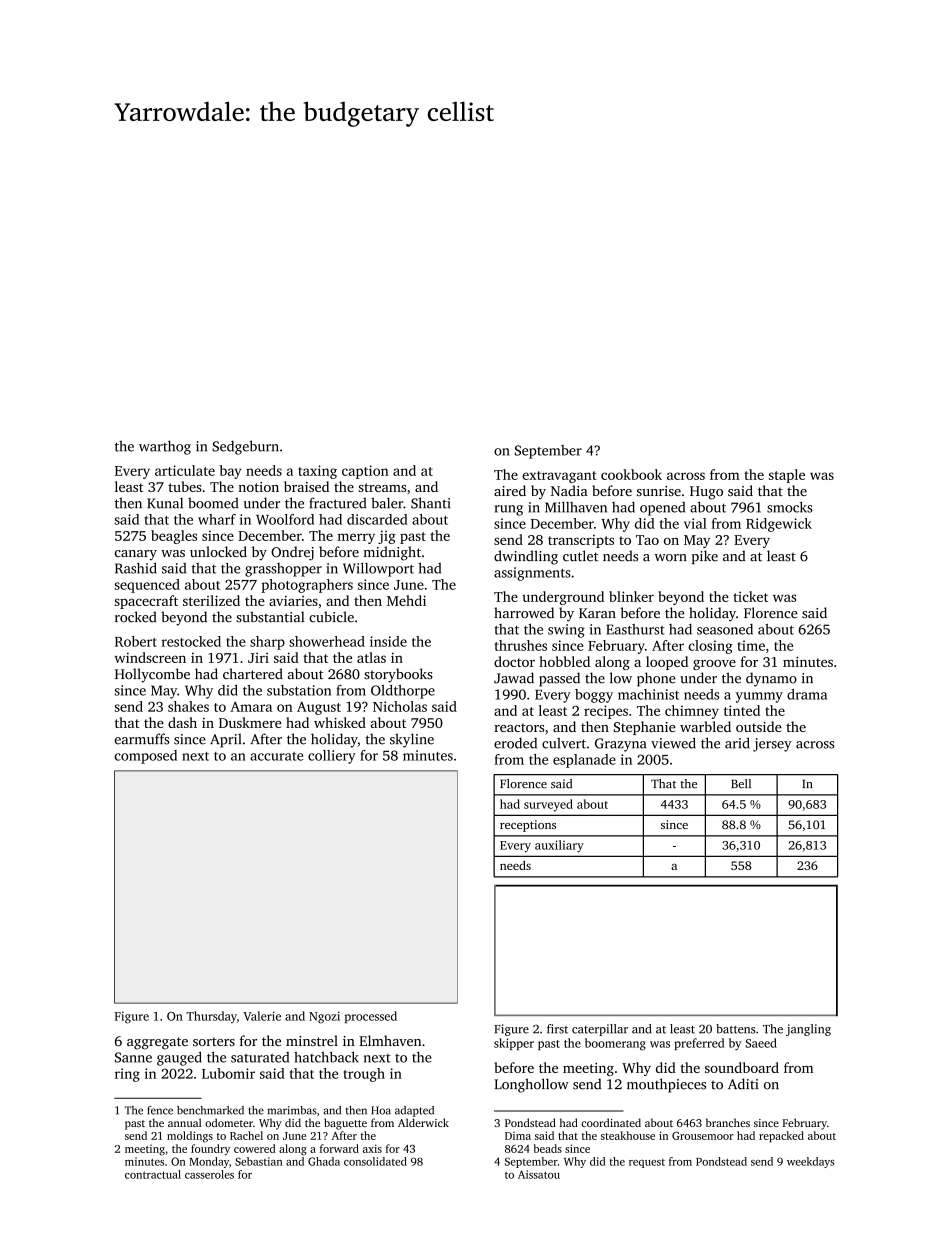 The image size is (952, 1233). Describe the element at coordinates (532, 574) in the screenshot. I see `assignments` at that location.
